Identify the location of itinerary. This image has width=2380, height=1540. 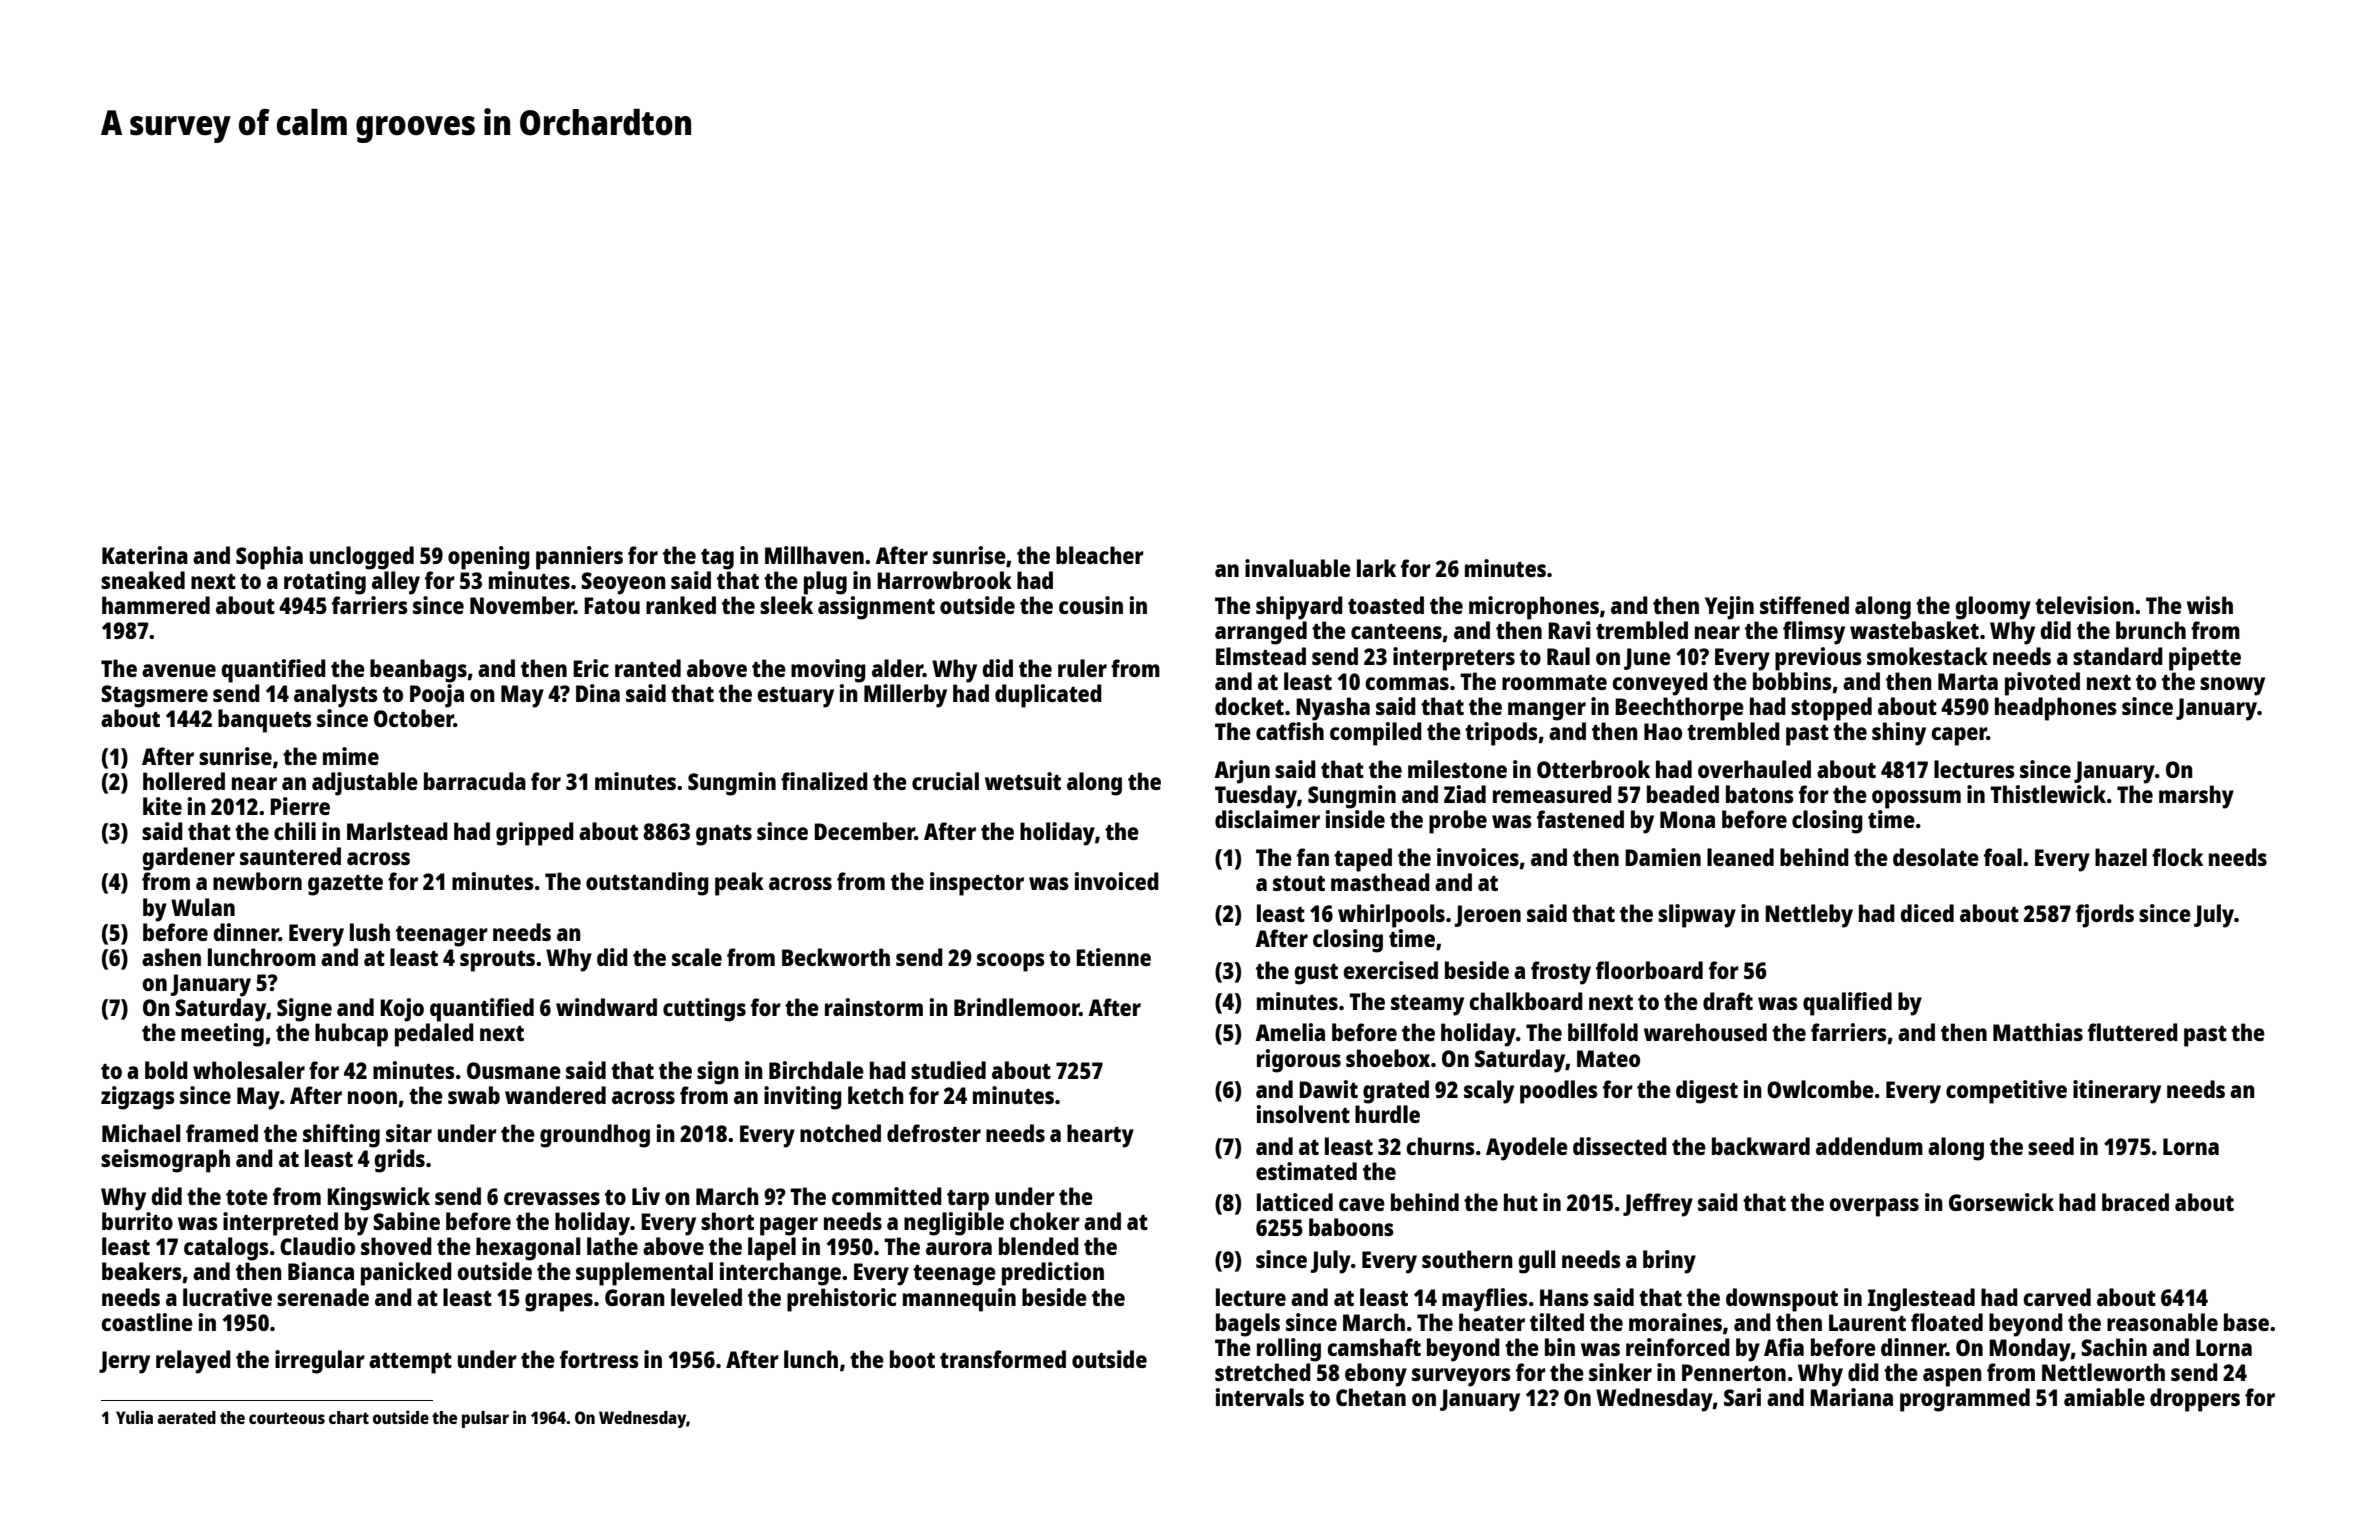
(2117, 1092).
